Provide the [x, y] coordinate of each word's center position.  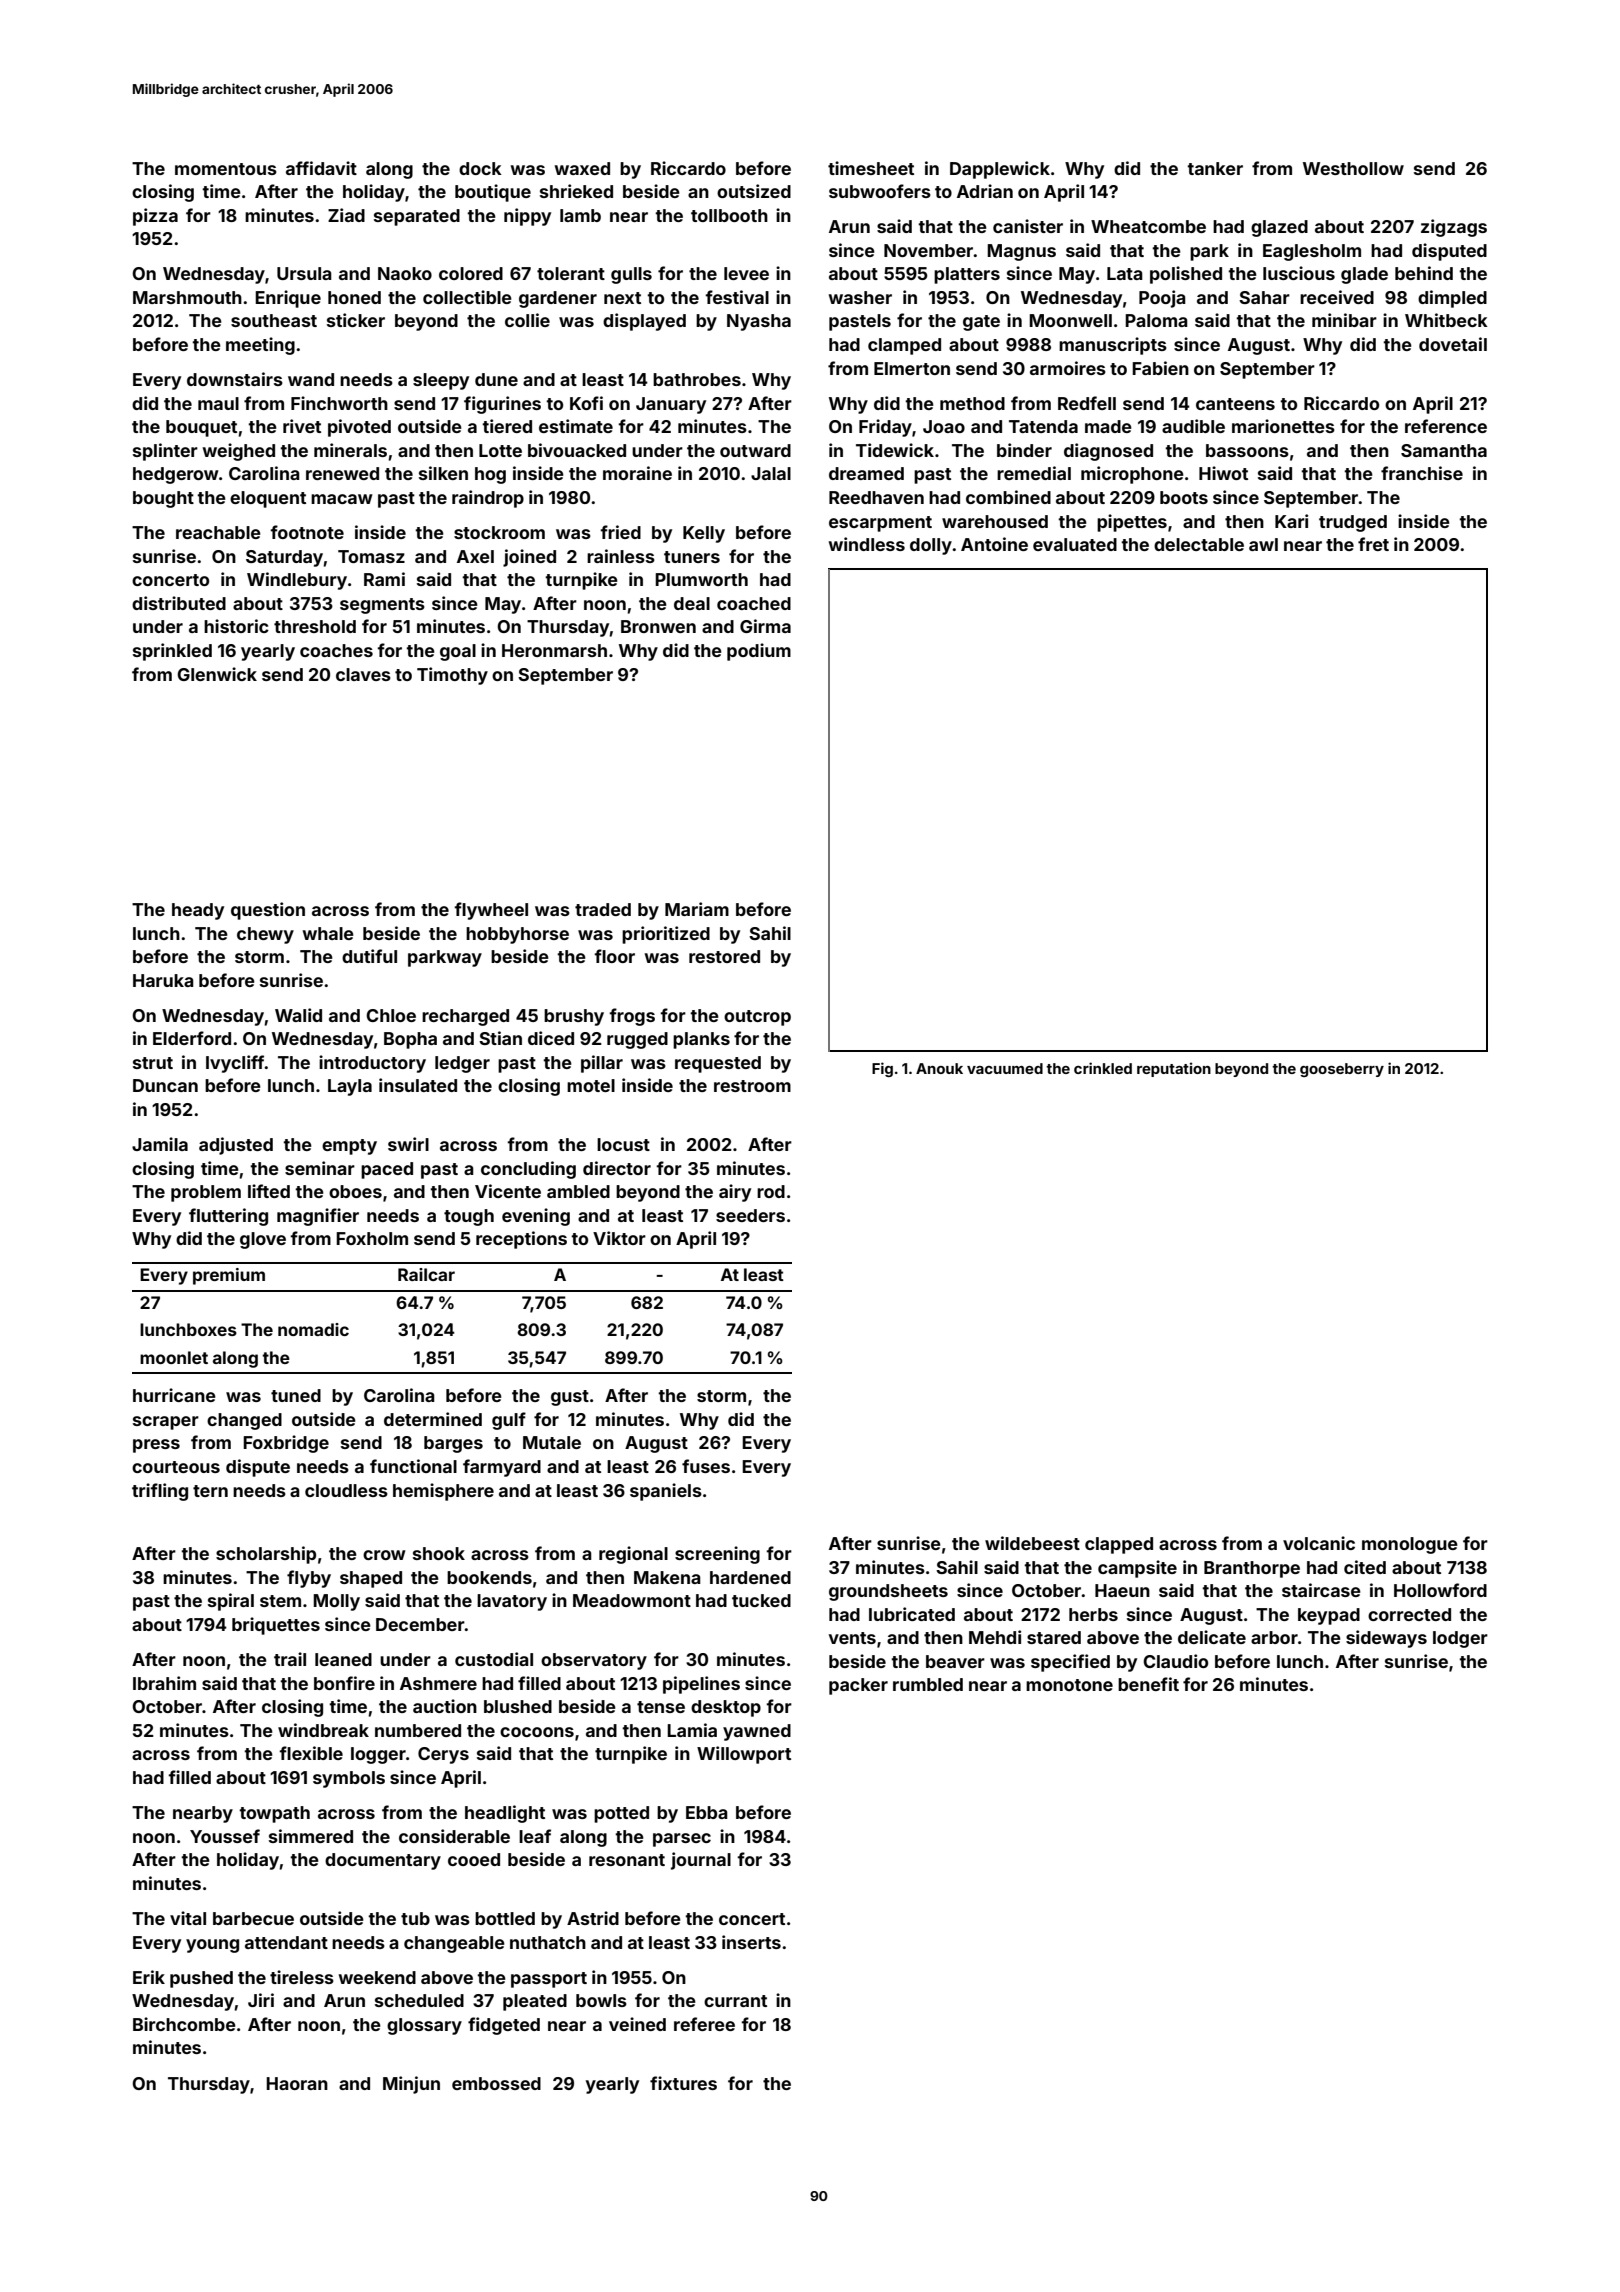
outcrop [757, 1018]
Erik [149, 1977]
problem [206, 1193]
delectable [1199, 544]
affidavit [321, 168]
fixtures [683, 2083]
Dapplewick [1000, 170]
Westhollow [1353, 168]
